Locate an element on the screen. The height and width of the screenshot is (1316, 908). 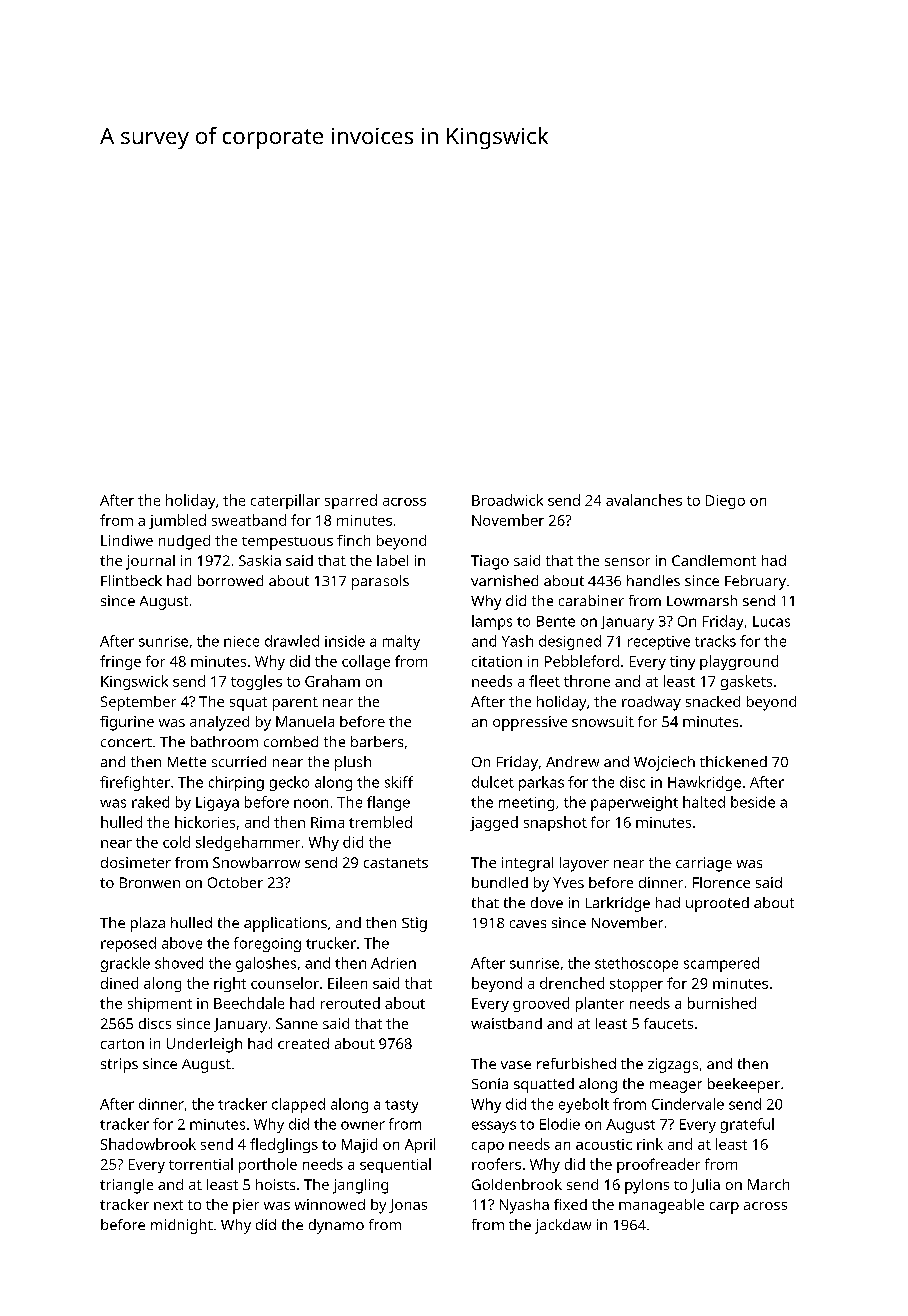
Broadwick is located at coordinates (507, 500).
